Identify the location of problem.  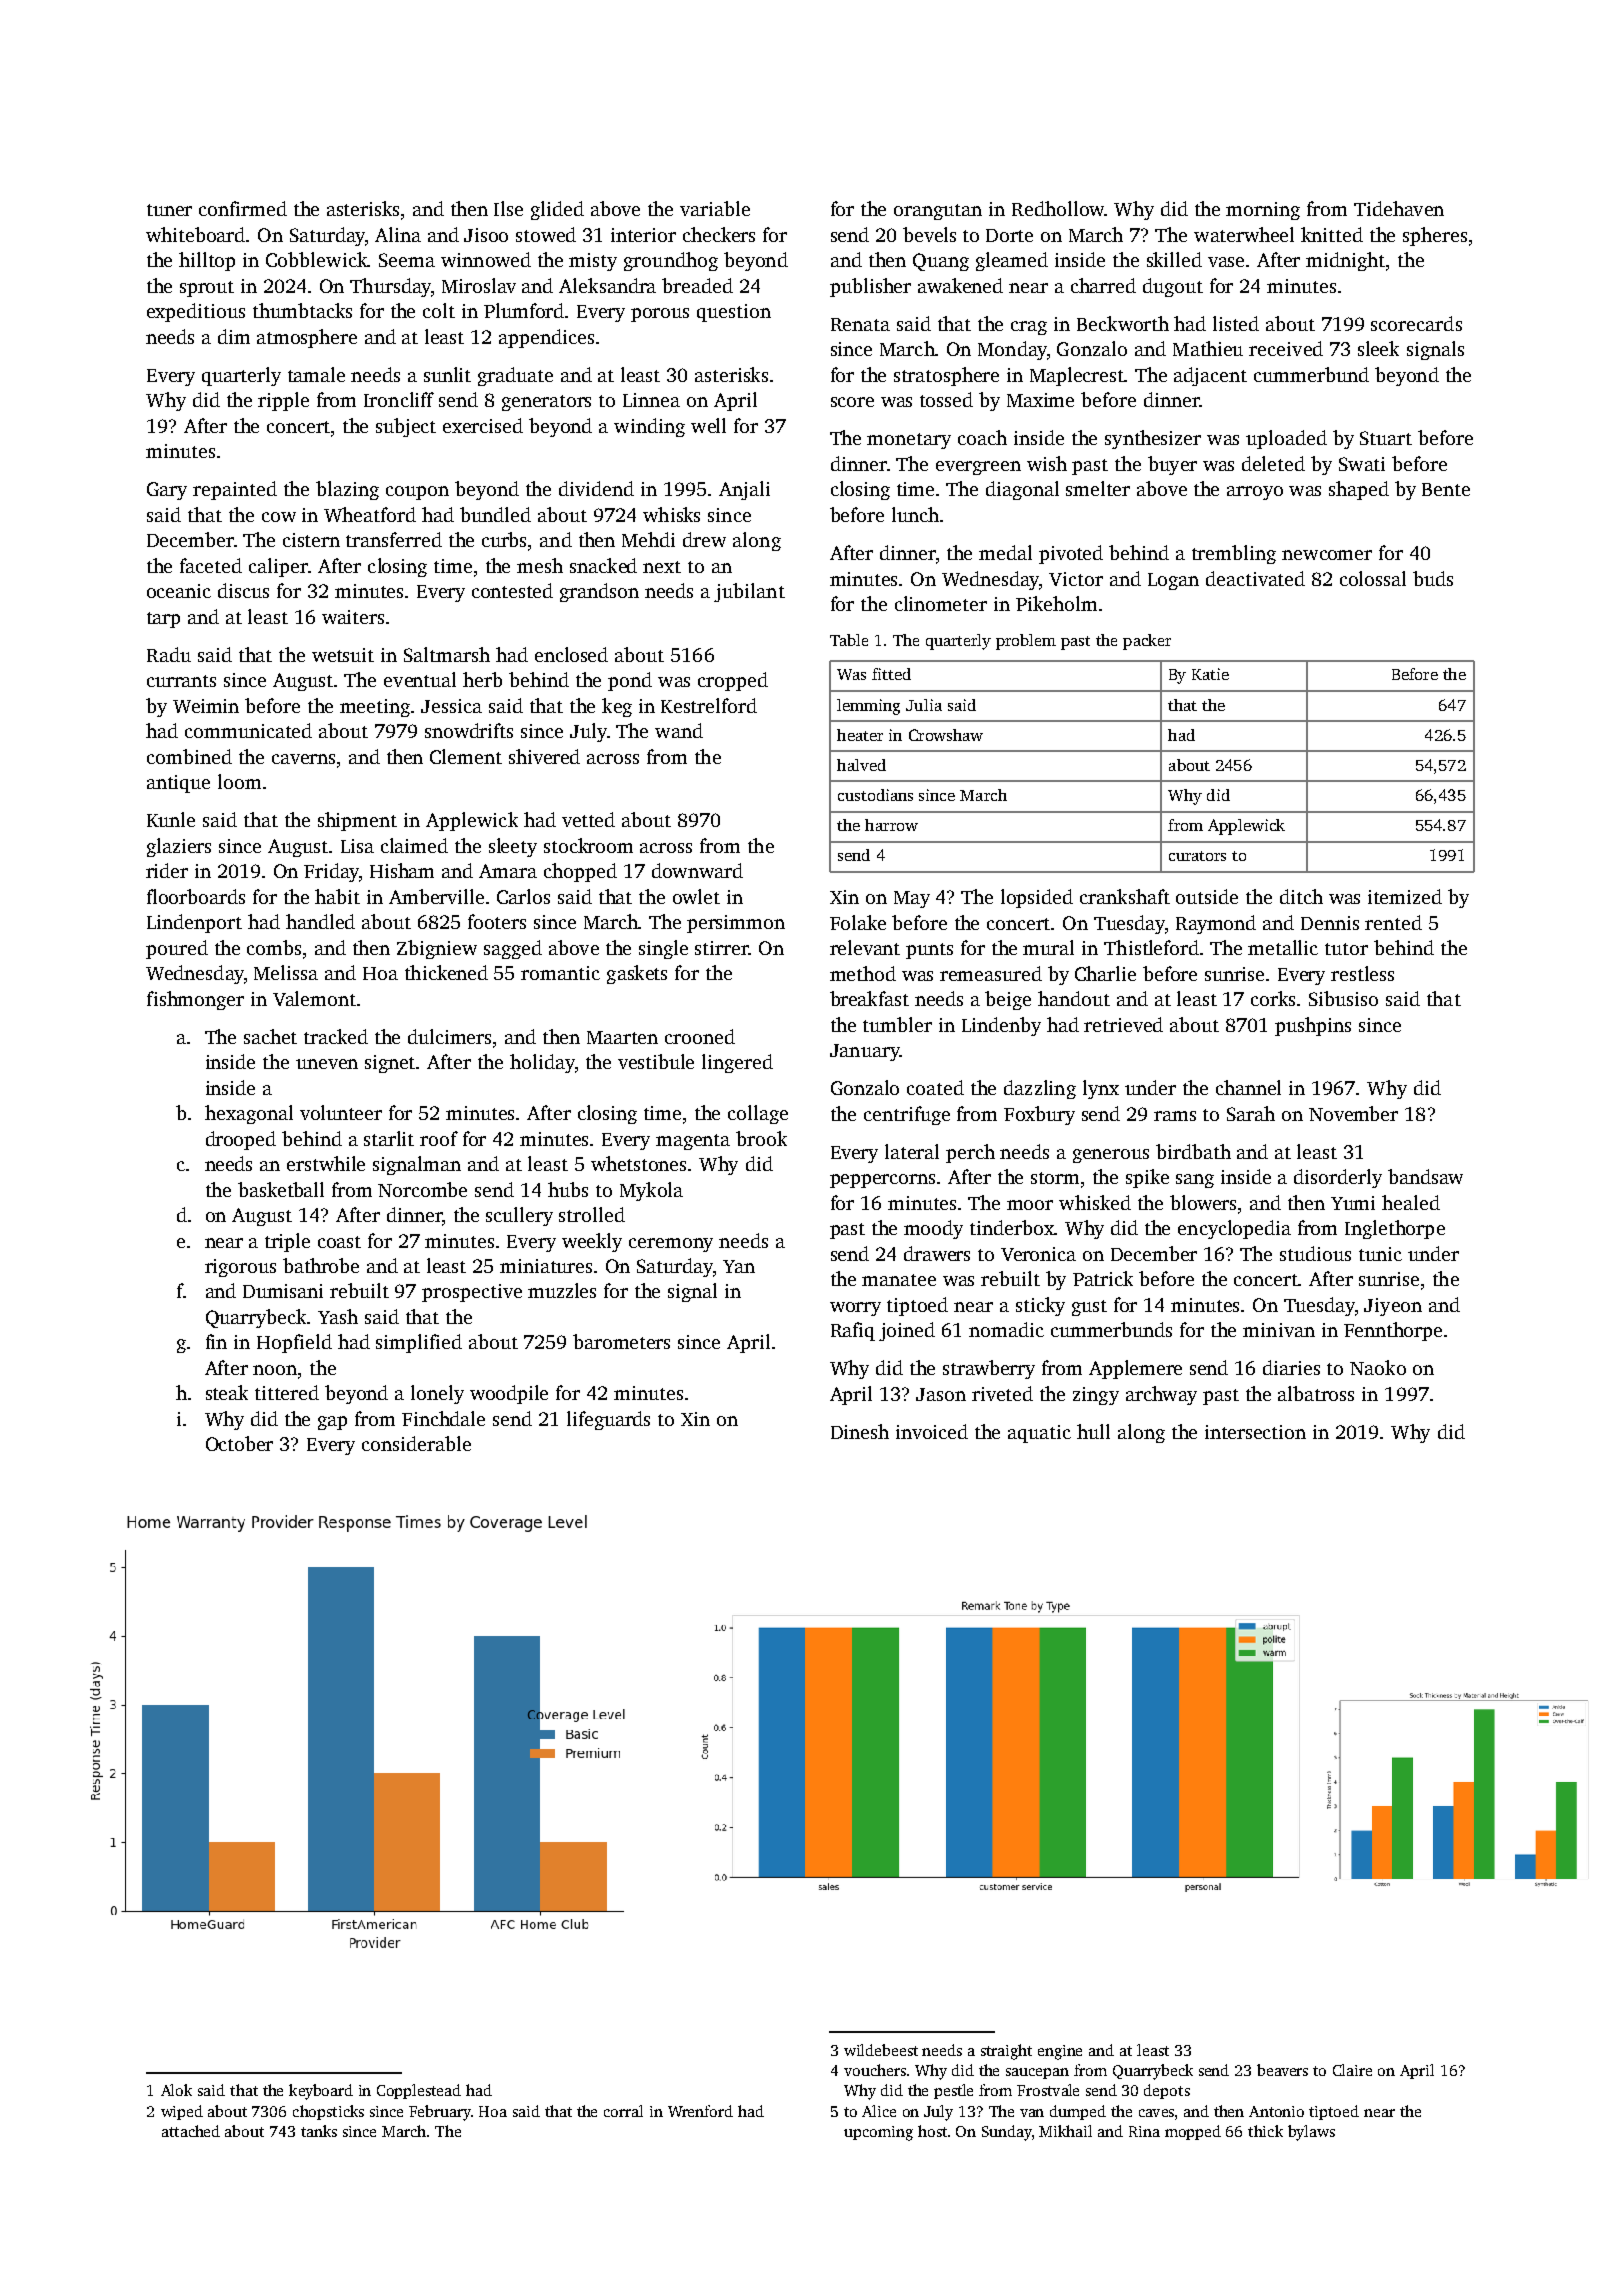
(1026, 642).
